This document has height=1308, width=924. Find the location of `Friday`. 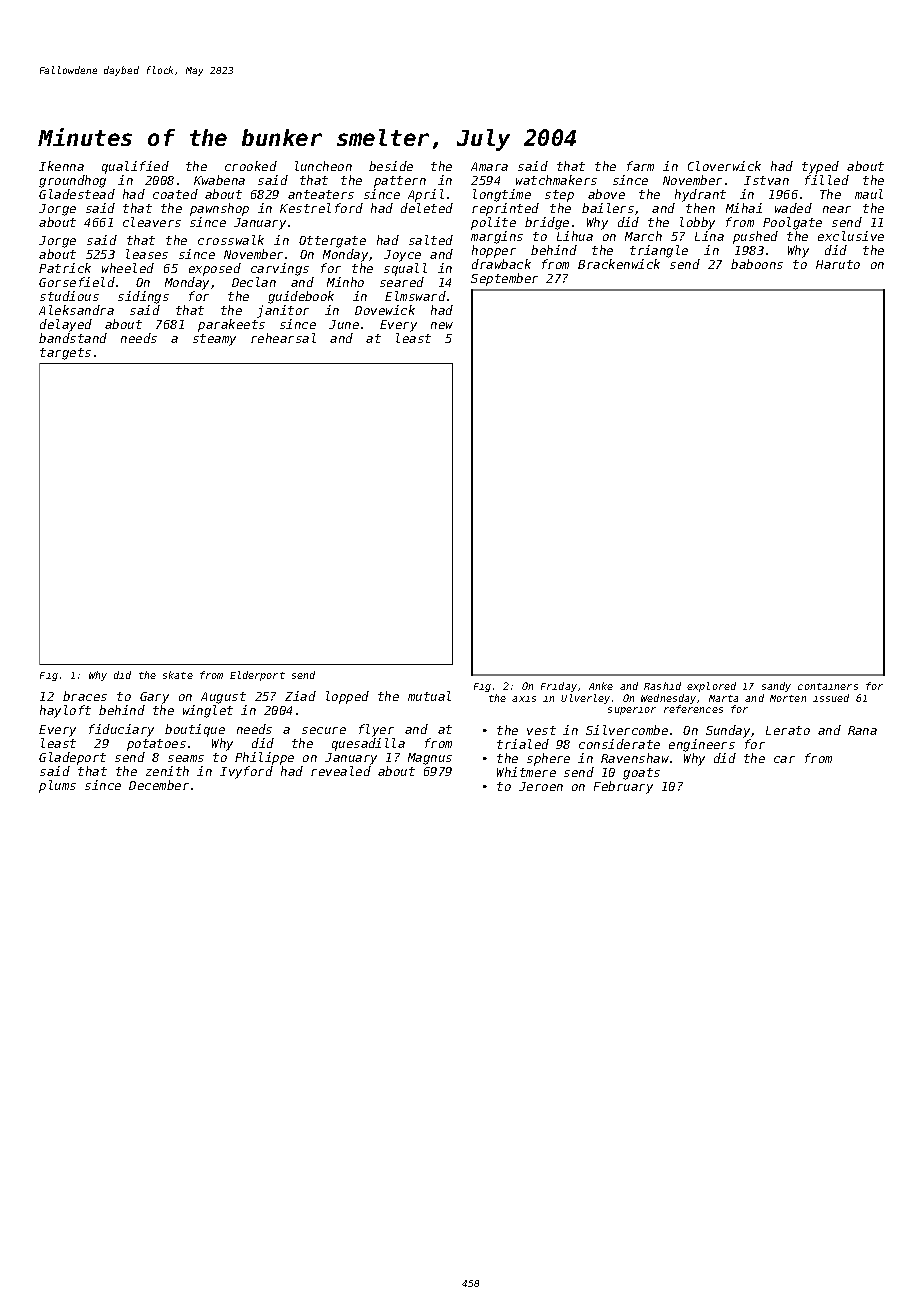

Friday is located at coordinates (559, 687).
